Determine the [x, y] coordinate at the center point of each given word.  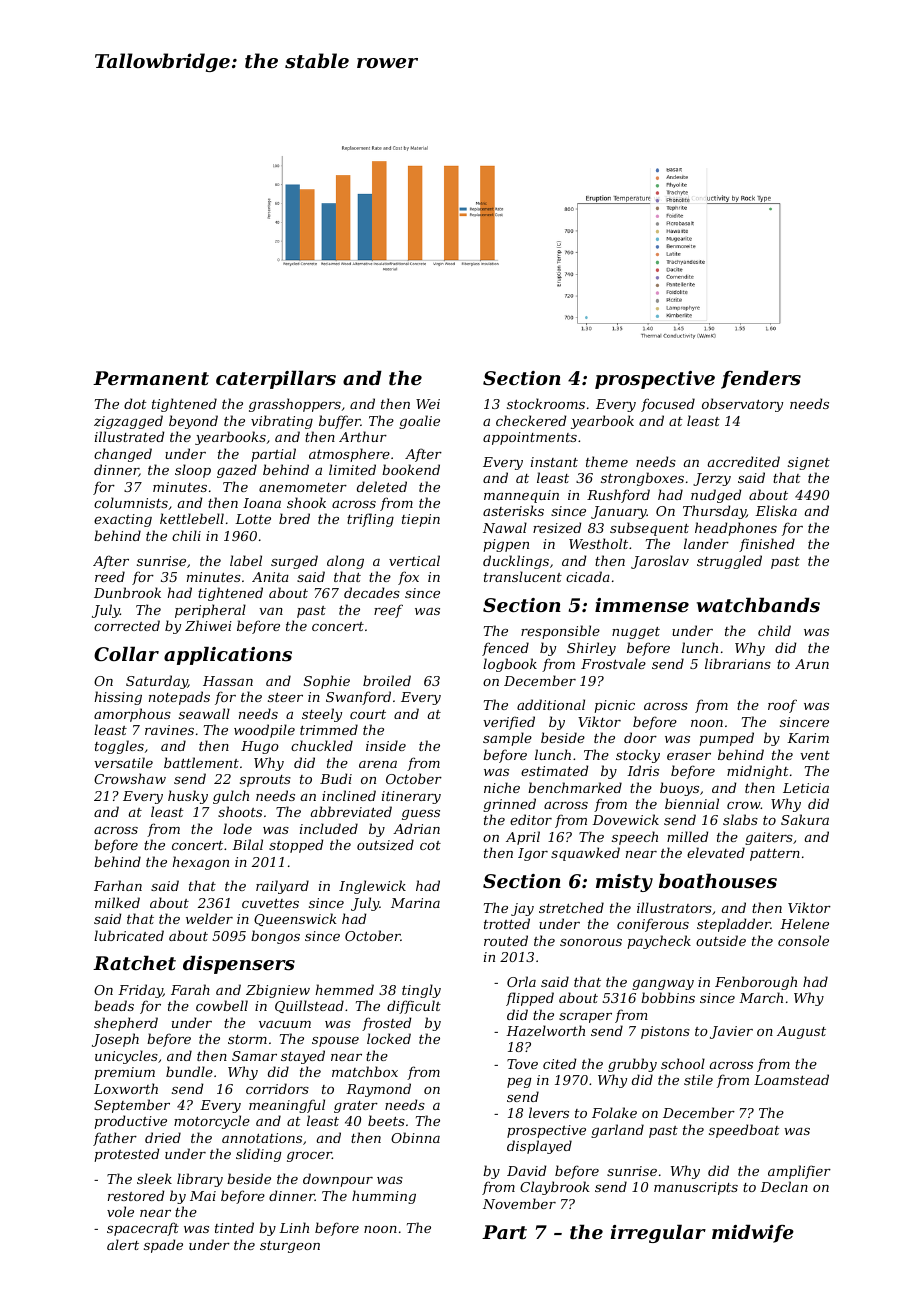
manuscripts [696, 1188]
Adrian [416, 828]
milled [687, 836]
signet [809, 463]
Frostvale [613, 663]
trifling [370, 520]
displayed [539, 1147]
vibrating [282, 422]
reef [388, 611]
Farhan [118, 885]
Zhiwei [208, 625]
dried [163, 1137]
